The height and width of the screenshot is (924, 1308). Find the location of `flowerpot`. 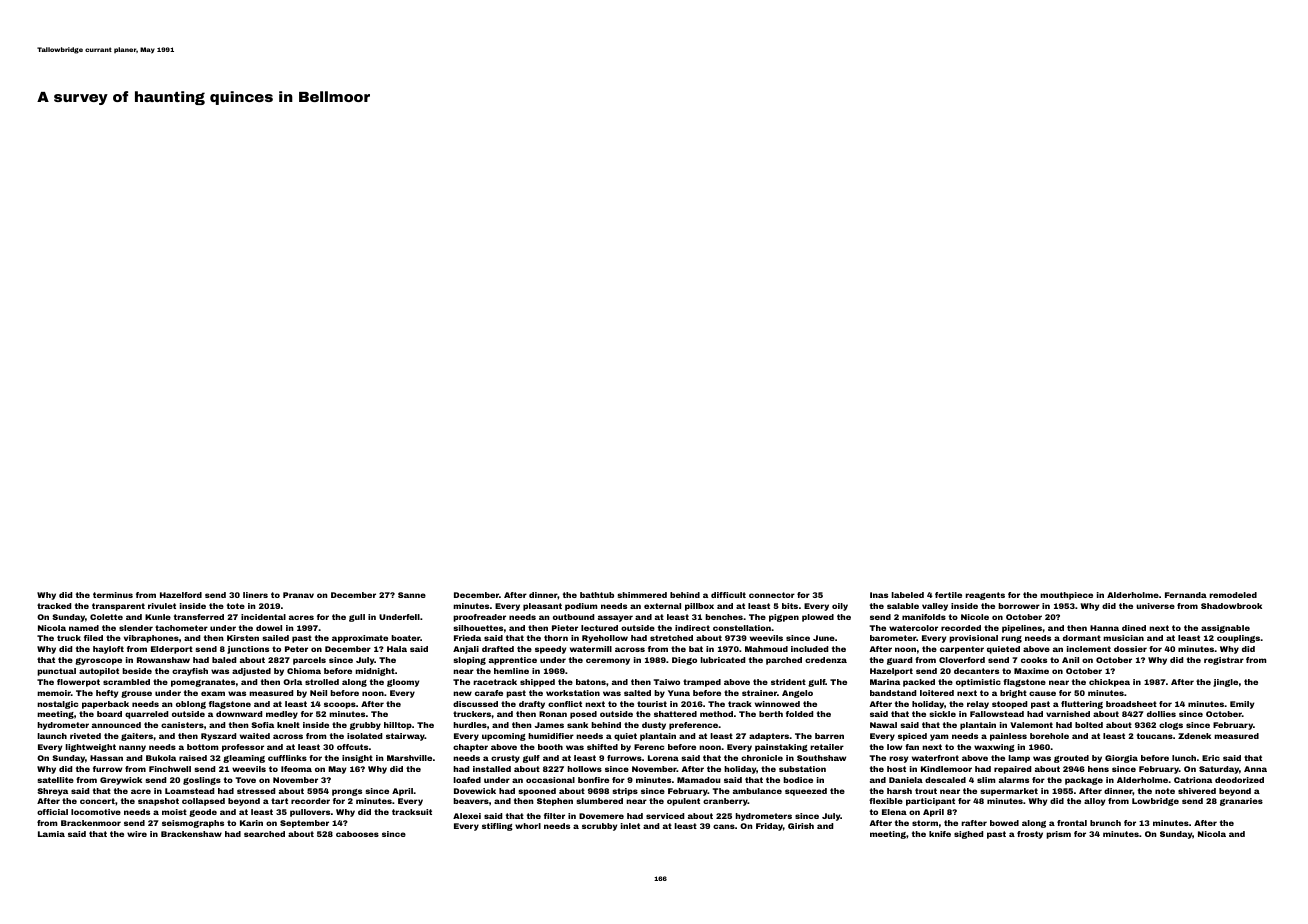

flowerpot is located at coordinates (78, 683).
